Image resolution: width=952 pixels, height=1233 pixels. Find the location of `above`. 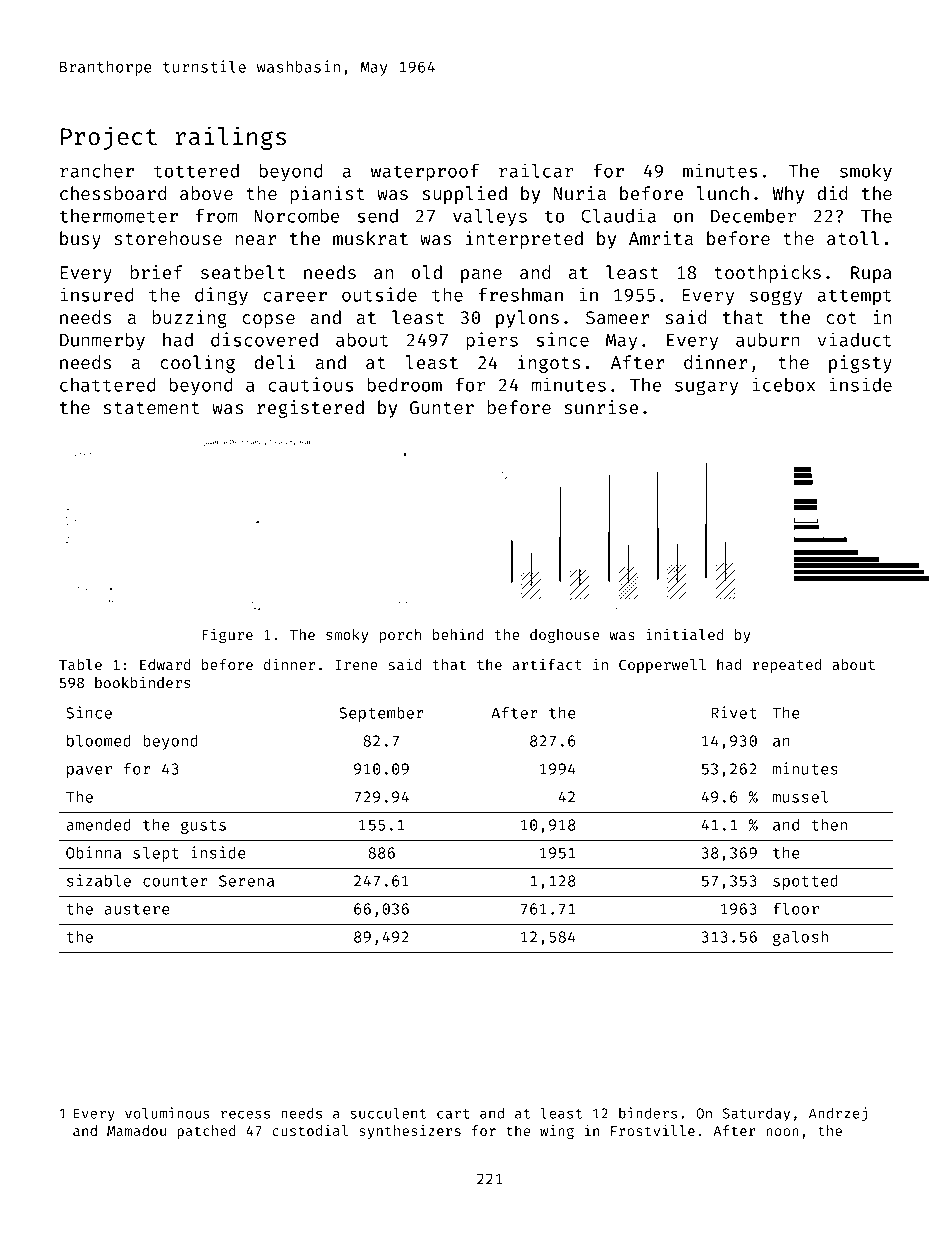

above is located at coordinates (206, 193).
